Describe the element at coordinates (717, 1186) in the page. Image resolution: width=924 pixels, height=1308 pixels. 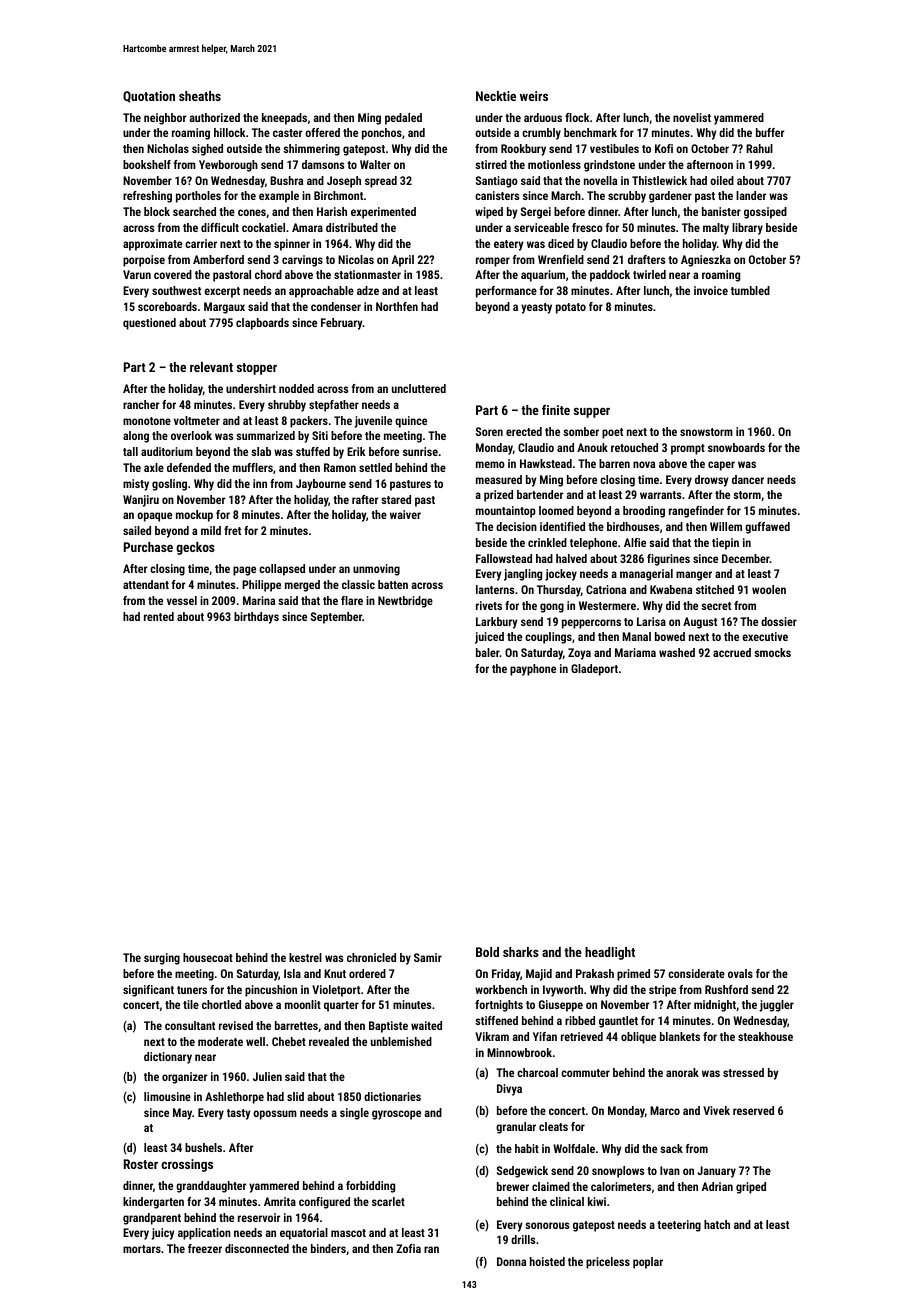
I see `Adrian` at that location.
